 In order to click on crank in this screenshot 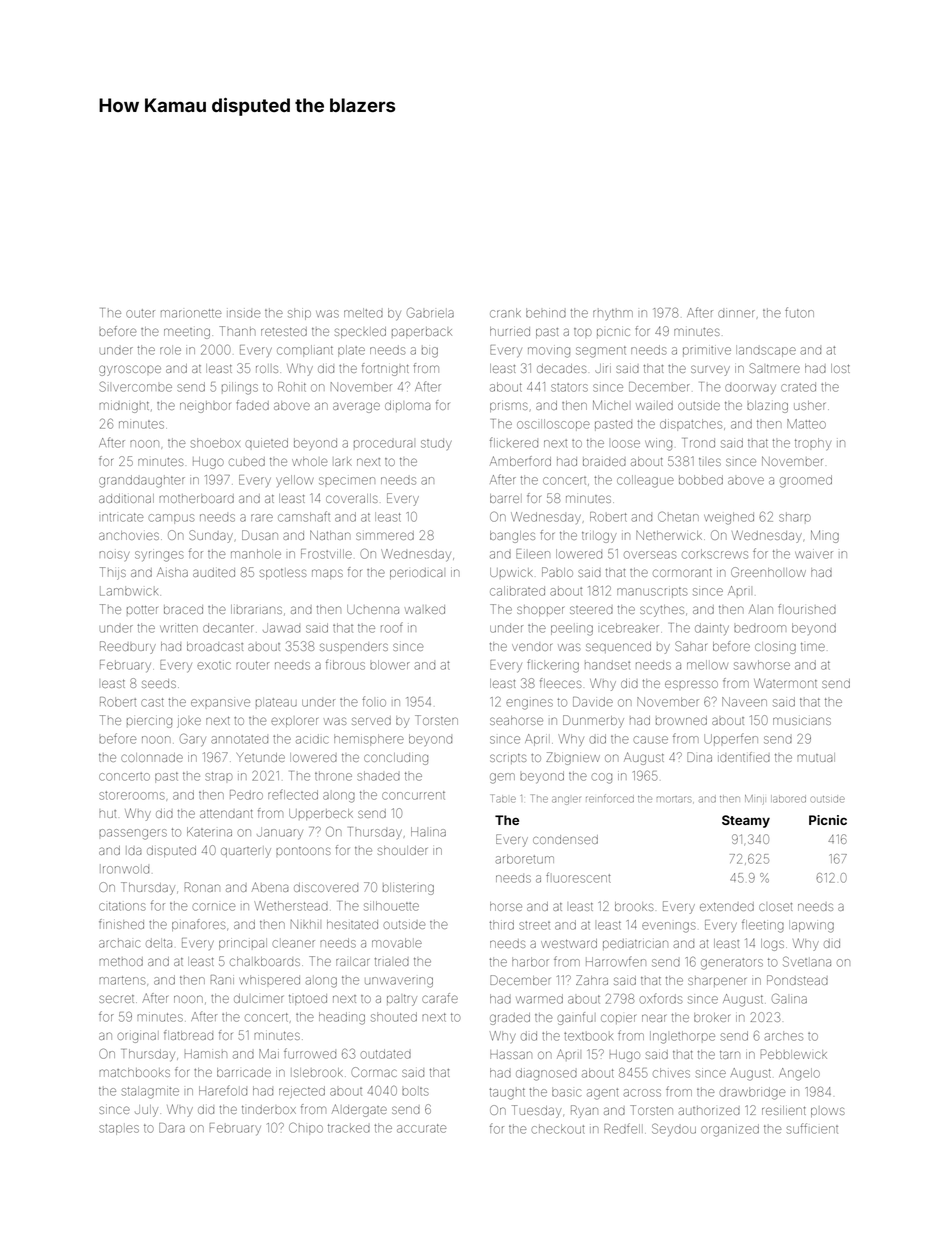, I will do `click(505, 313)`.
